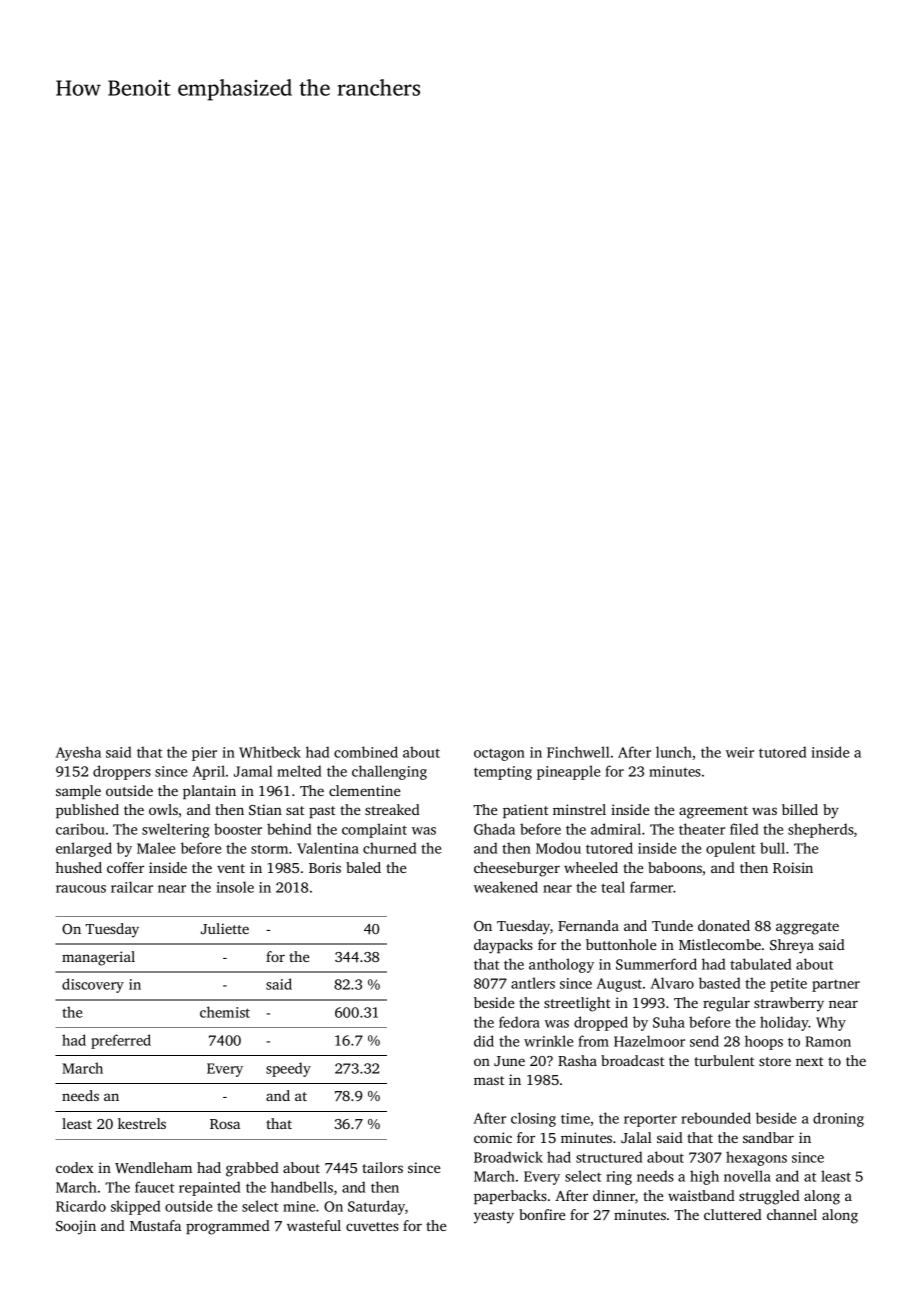 This screenshot has width=924, height=1314. Describe the element at coordinates (616, 829) in the screenshot. I see `admiral` at that location.
